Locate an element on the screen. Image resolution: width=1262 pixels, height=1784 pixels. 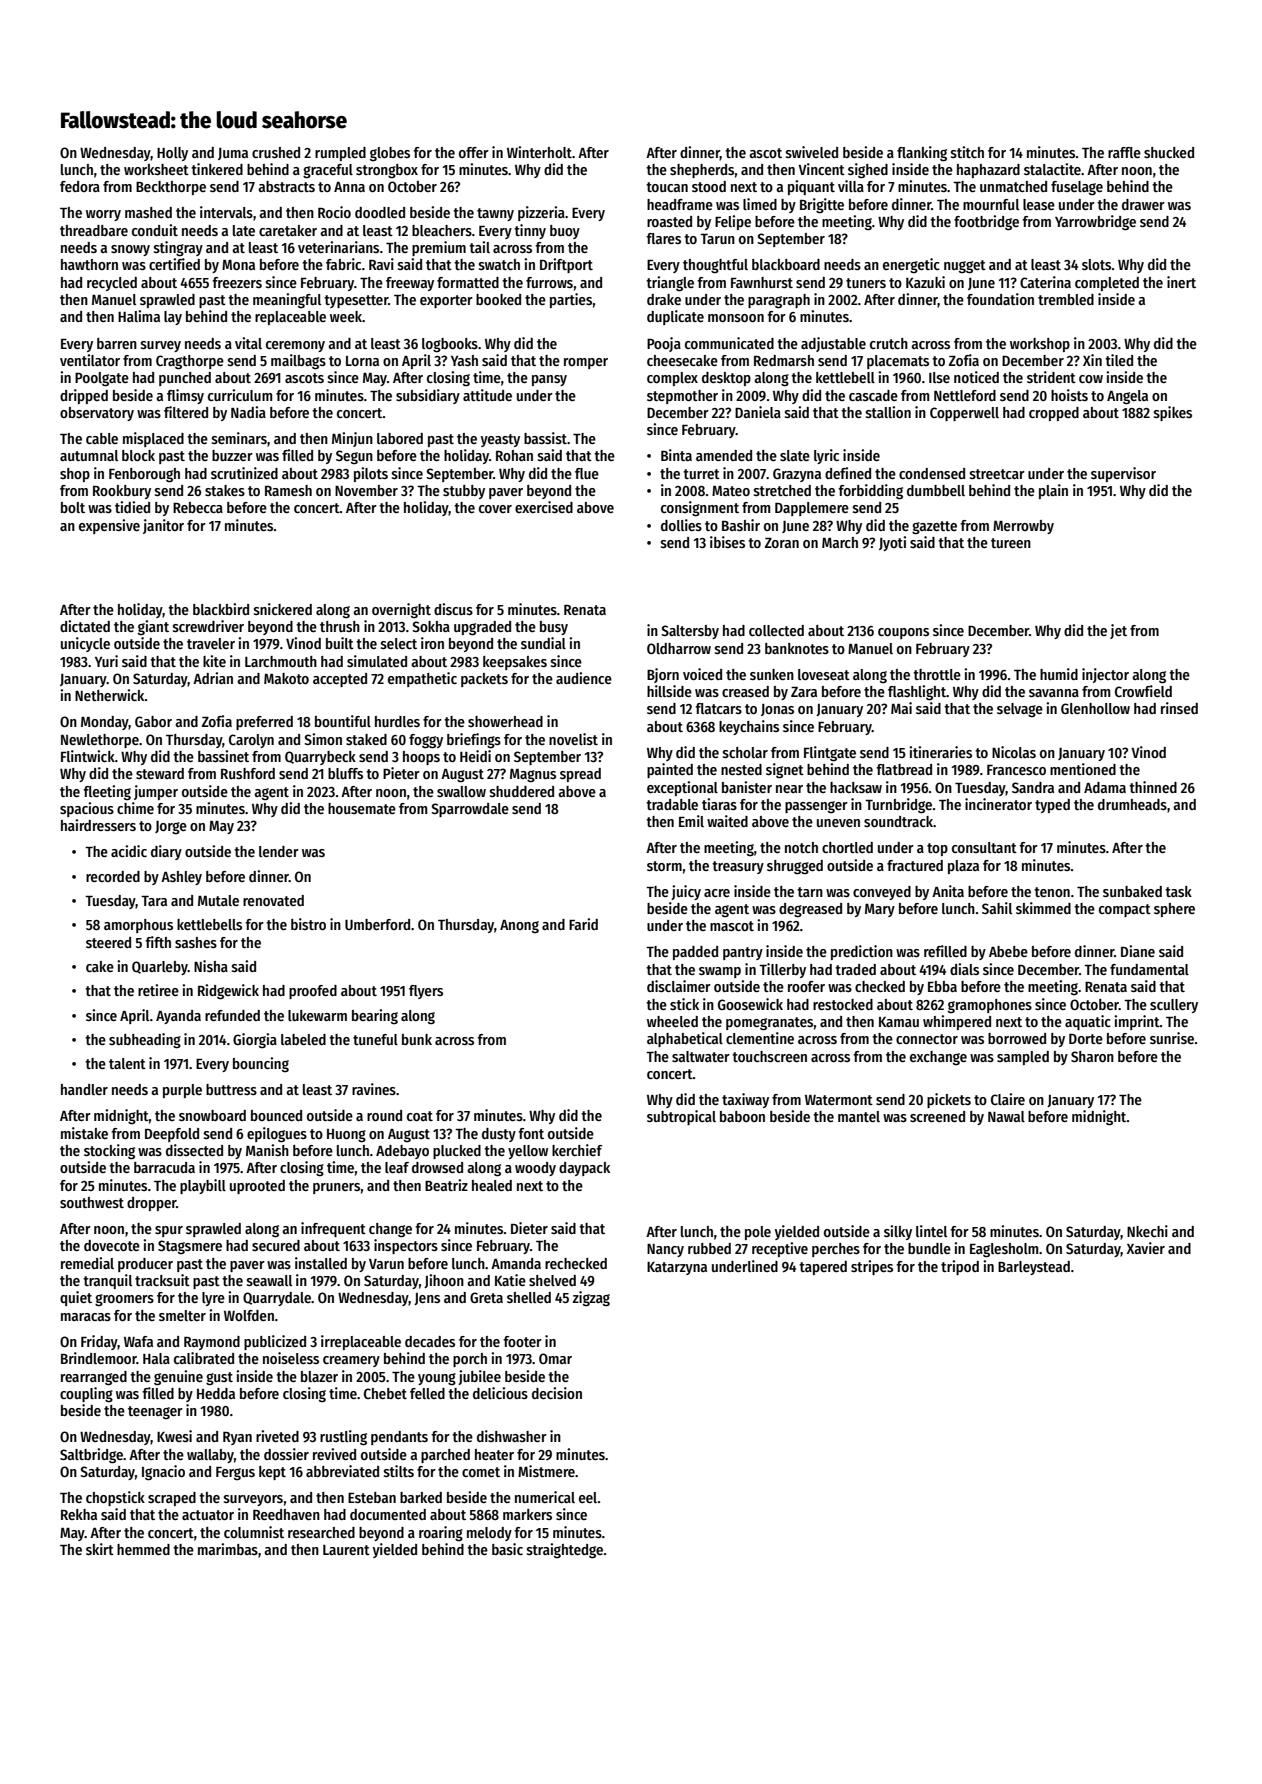
flares is located at coordinates (663, 238).
